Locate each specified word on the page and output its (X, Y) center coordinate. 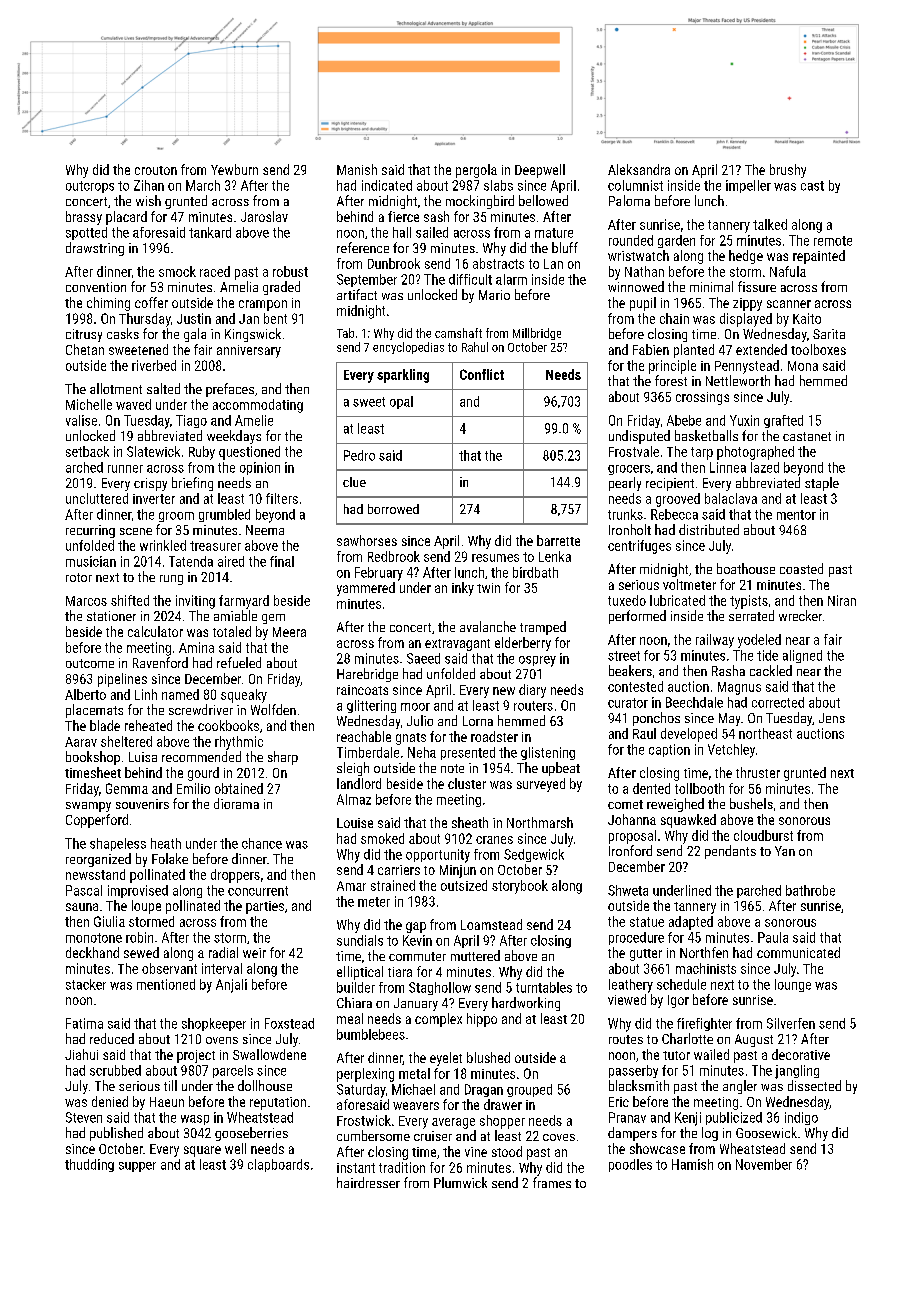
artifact (357, 294)
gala (195, 335)
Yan (785, 851)
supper (137, 1167)
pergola (476, 171)
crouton (156, 170)
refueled (239, 662)
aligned (802, 656)
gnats (411, 739)
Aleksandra (639, 169)
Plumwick (460, 1182)
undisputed (639, 437)
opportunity (438, 856)
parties (265, 907)
